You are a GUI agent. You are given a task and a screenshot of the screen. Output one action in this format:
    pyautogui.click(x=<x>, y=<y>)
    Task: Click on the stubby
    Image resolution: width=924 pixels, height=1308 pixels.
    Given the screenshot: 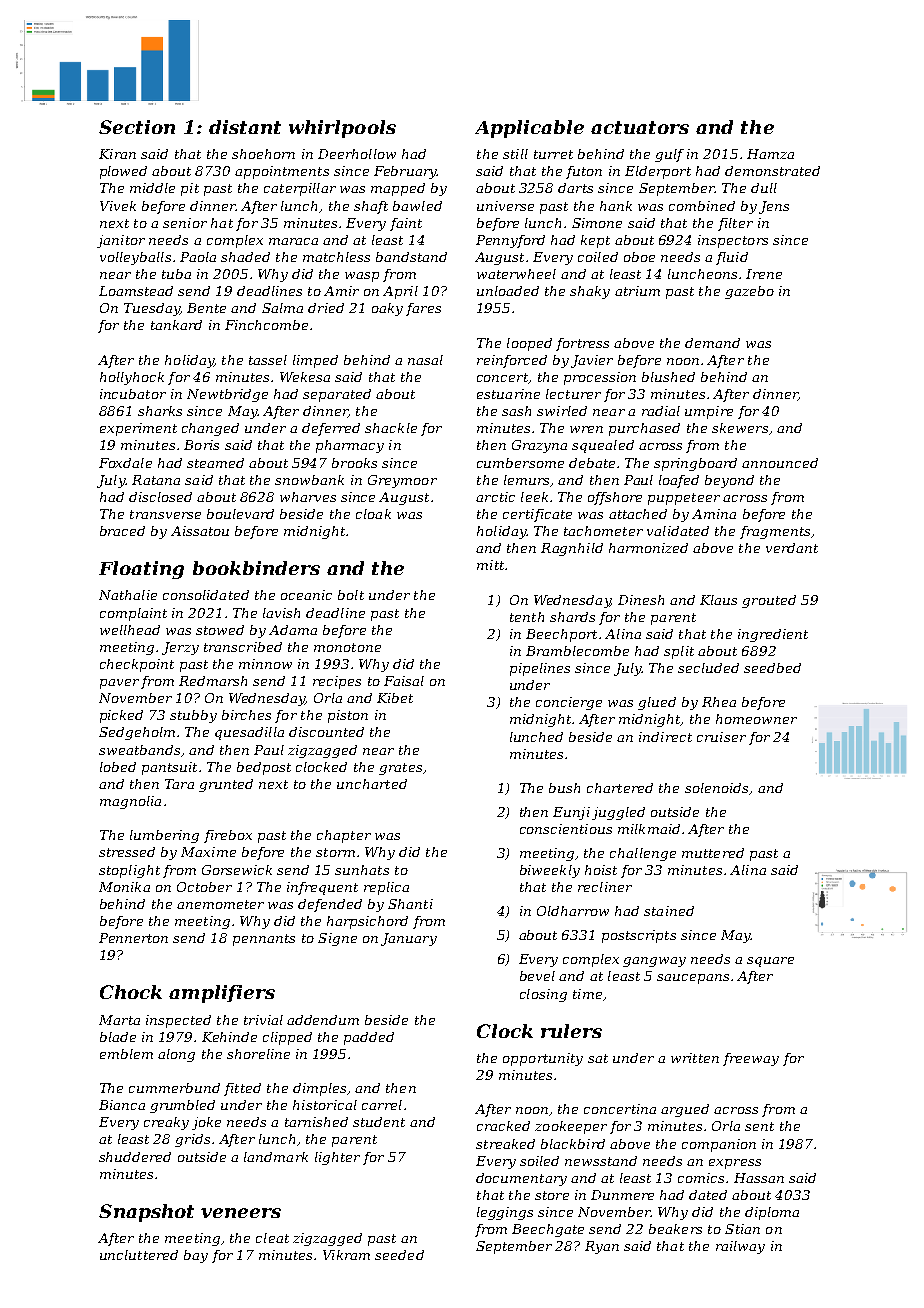 What is the action you would take?
    pyautogui.click(x=193, y=716)
